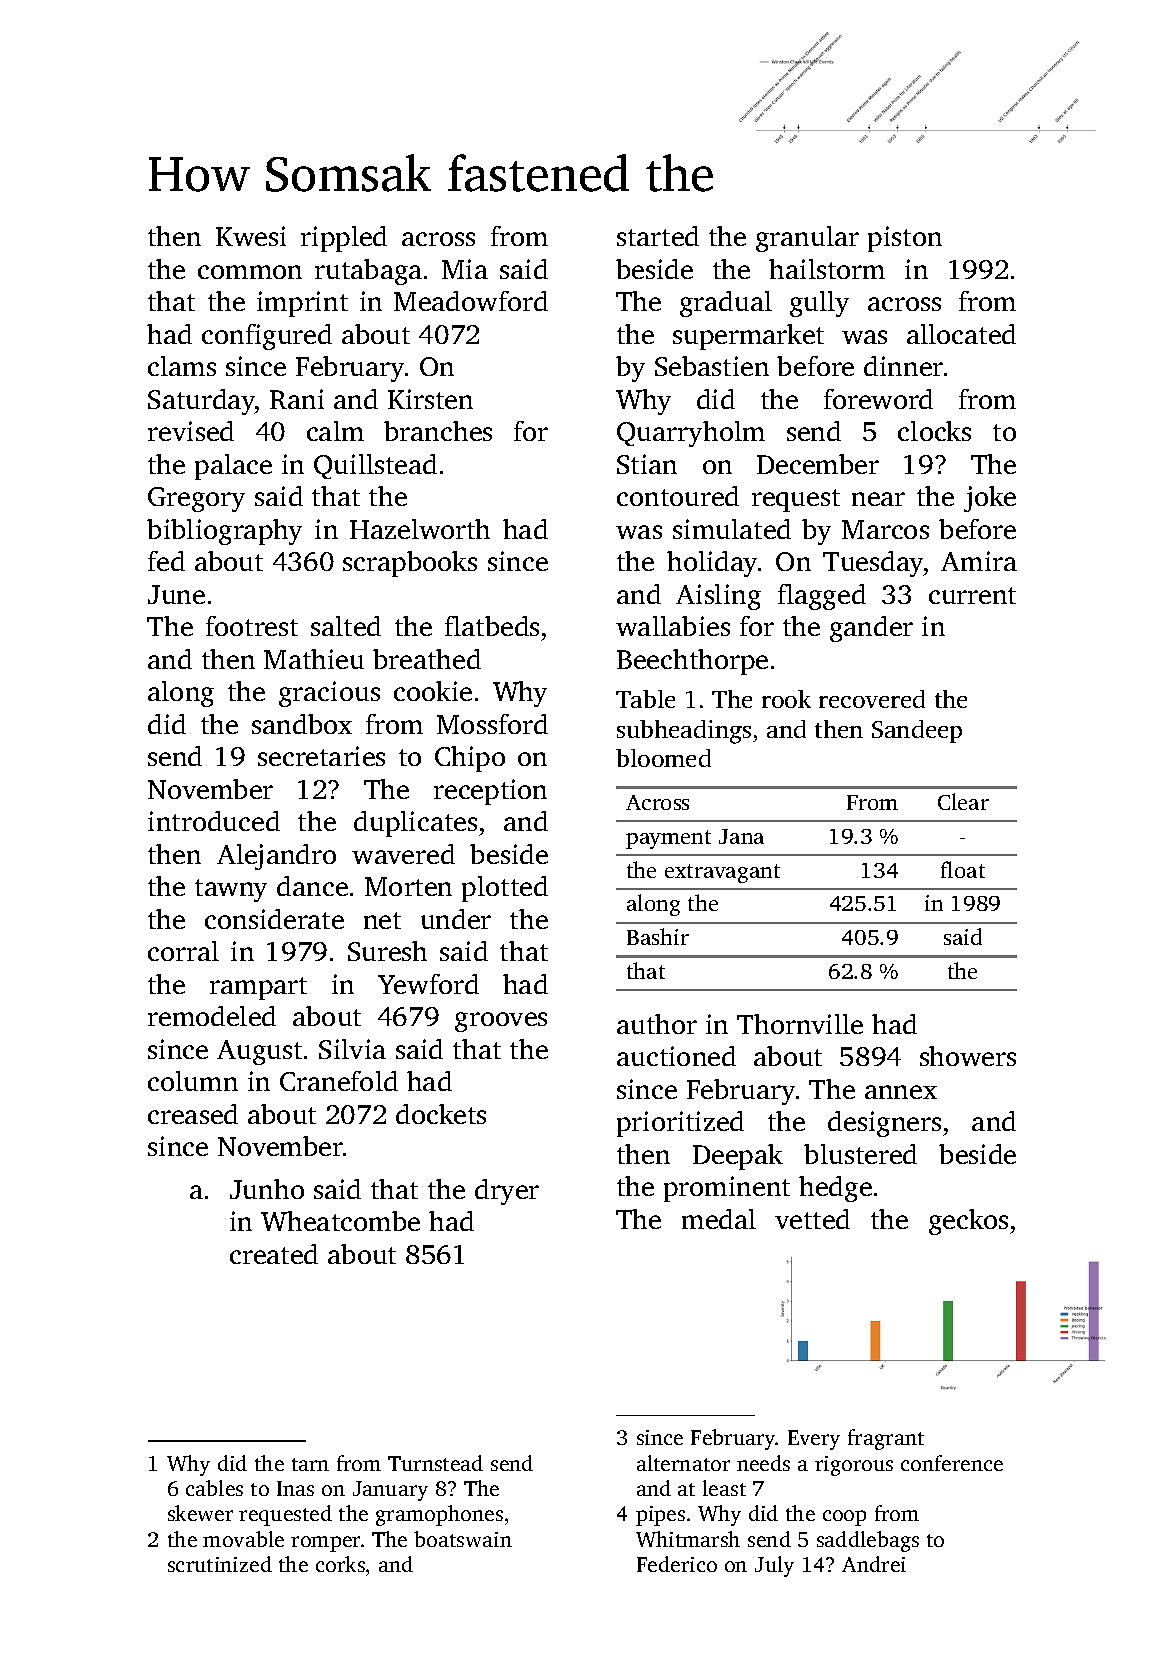  Describe the element at coordinates (465, 269) in the page. I see `Mia` at that location.
